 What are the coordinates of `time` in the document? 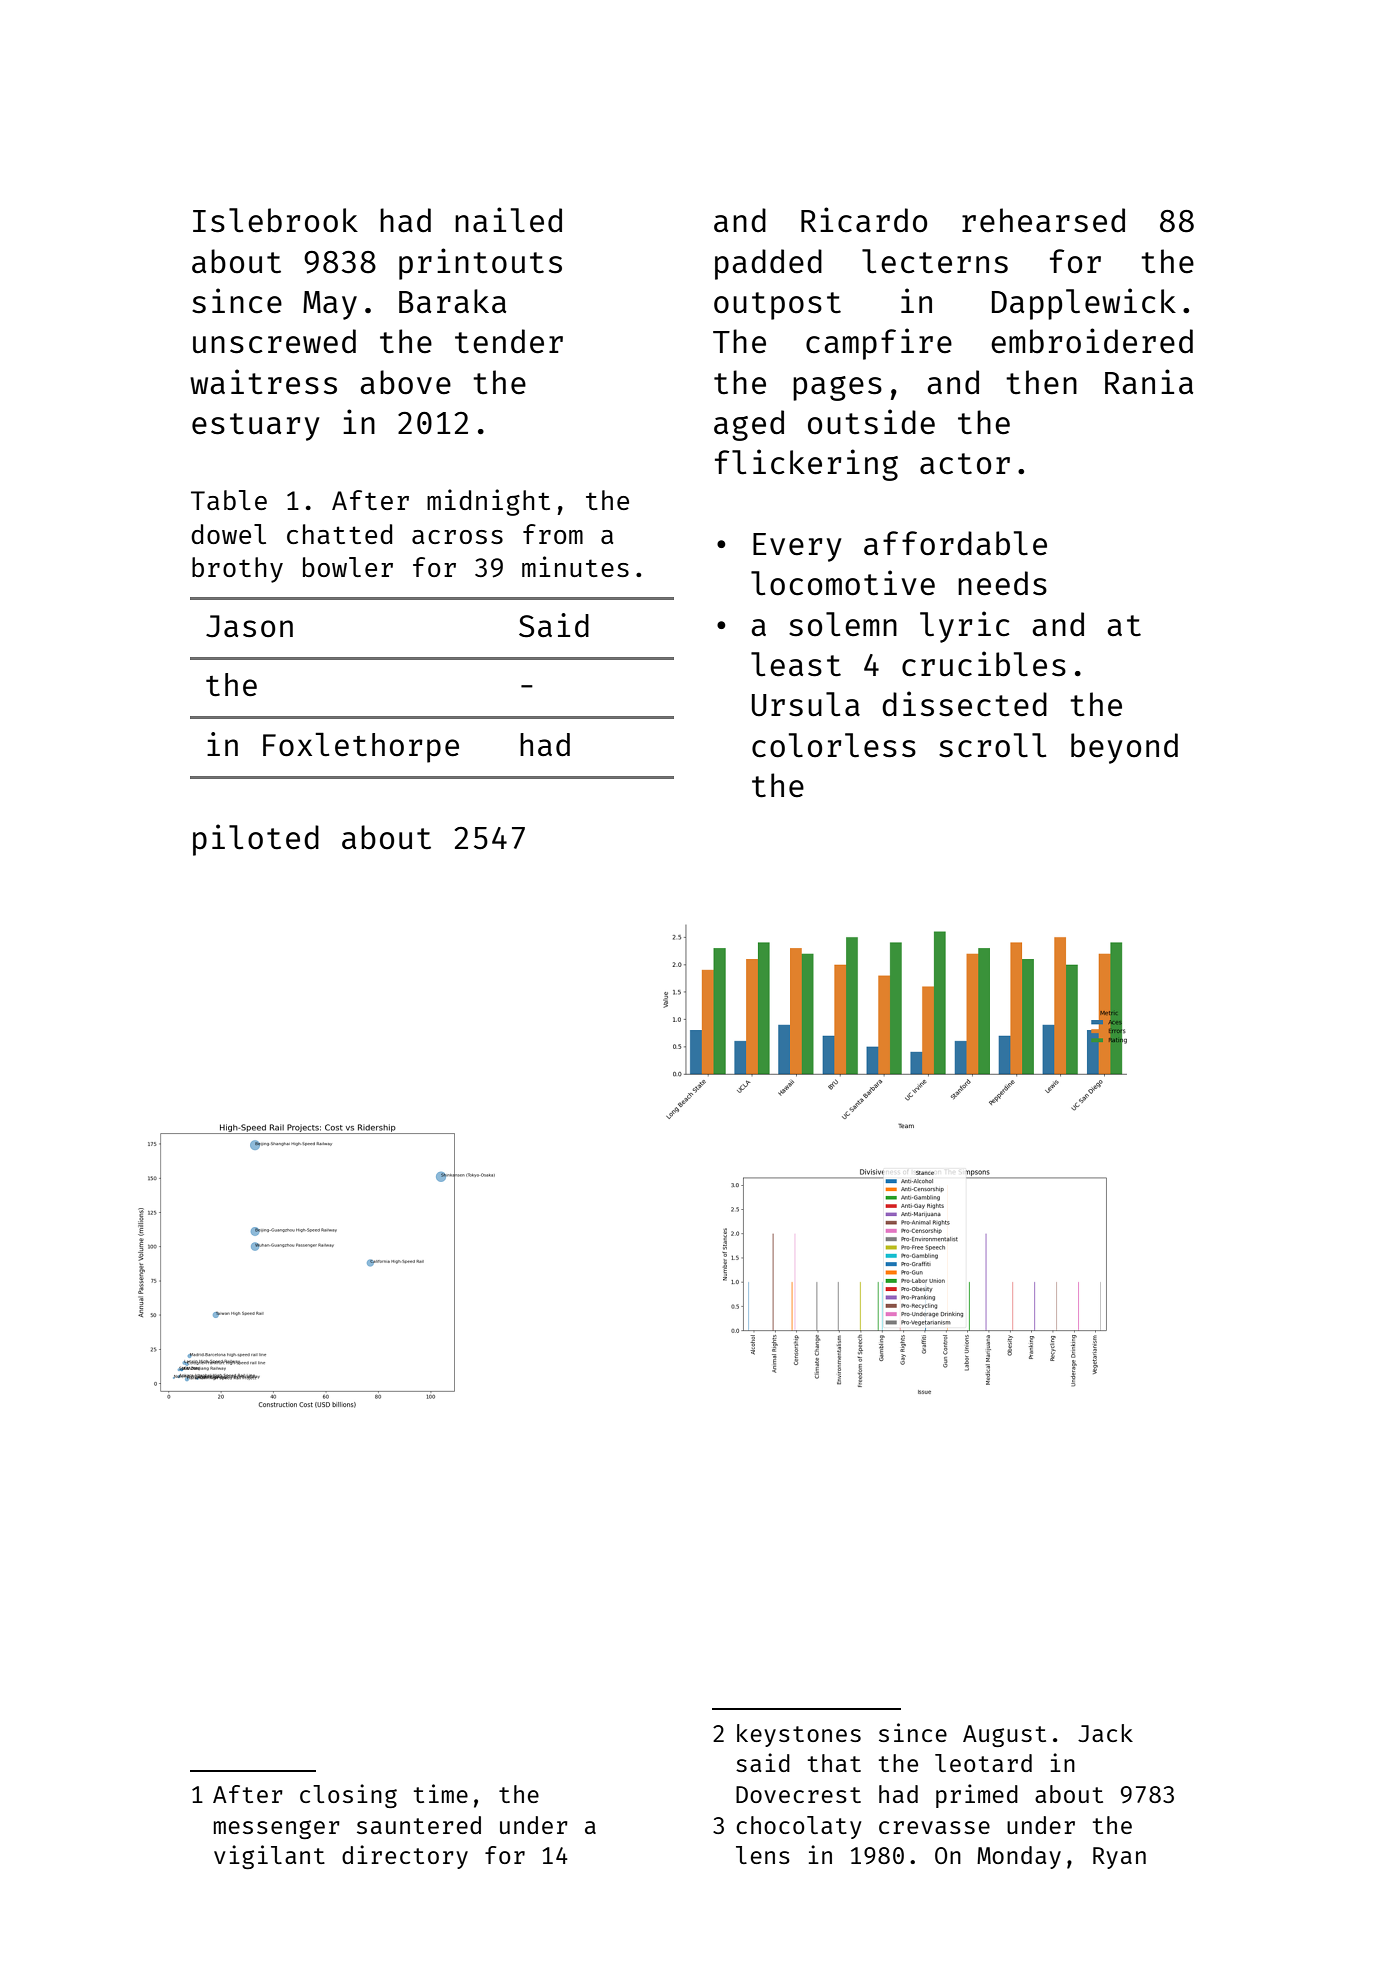 It's located at (441, 1793).
